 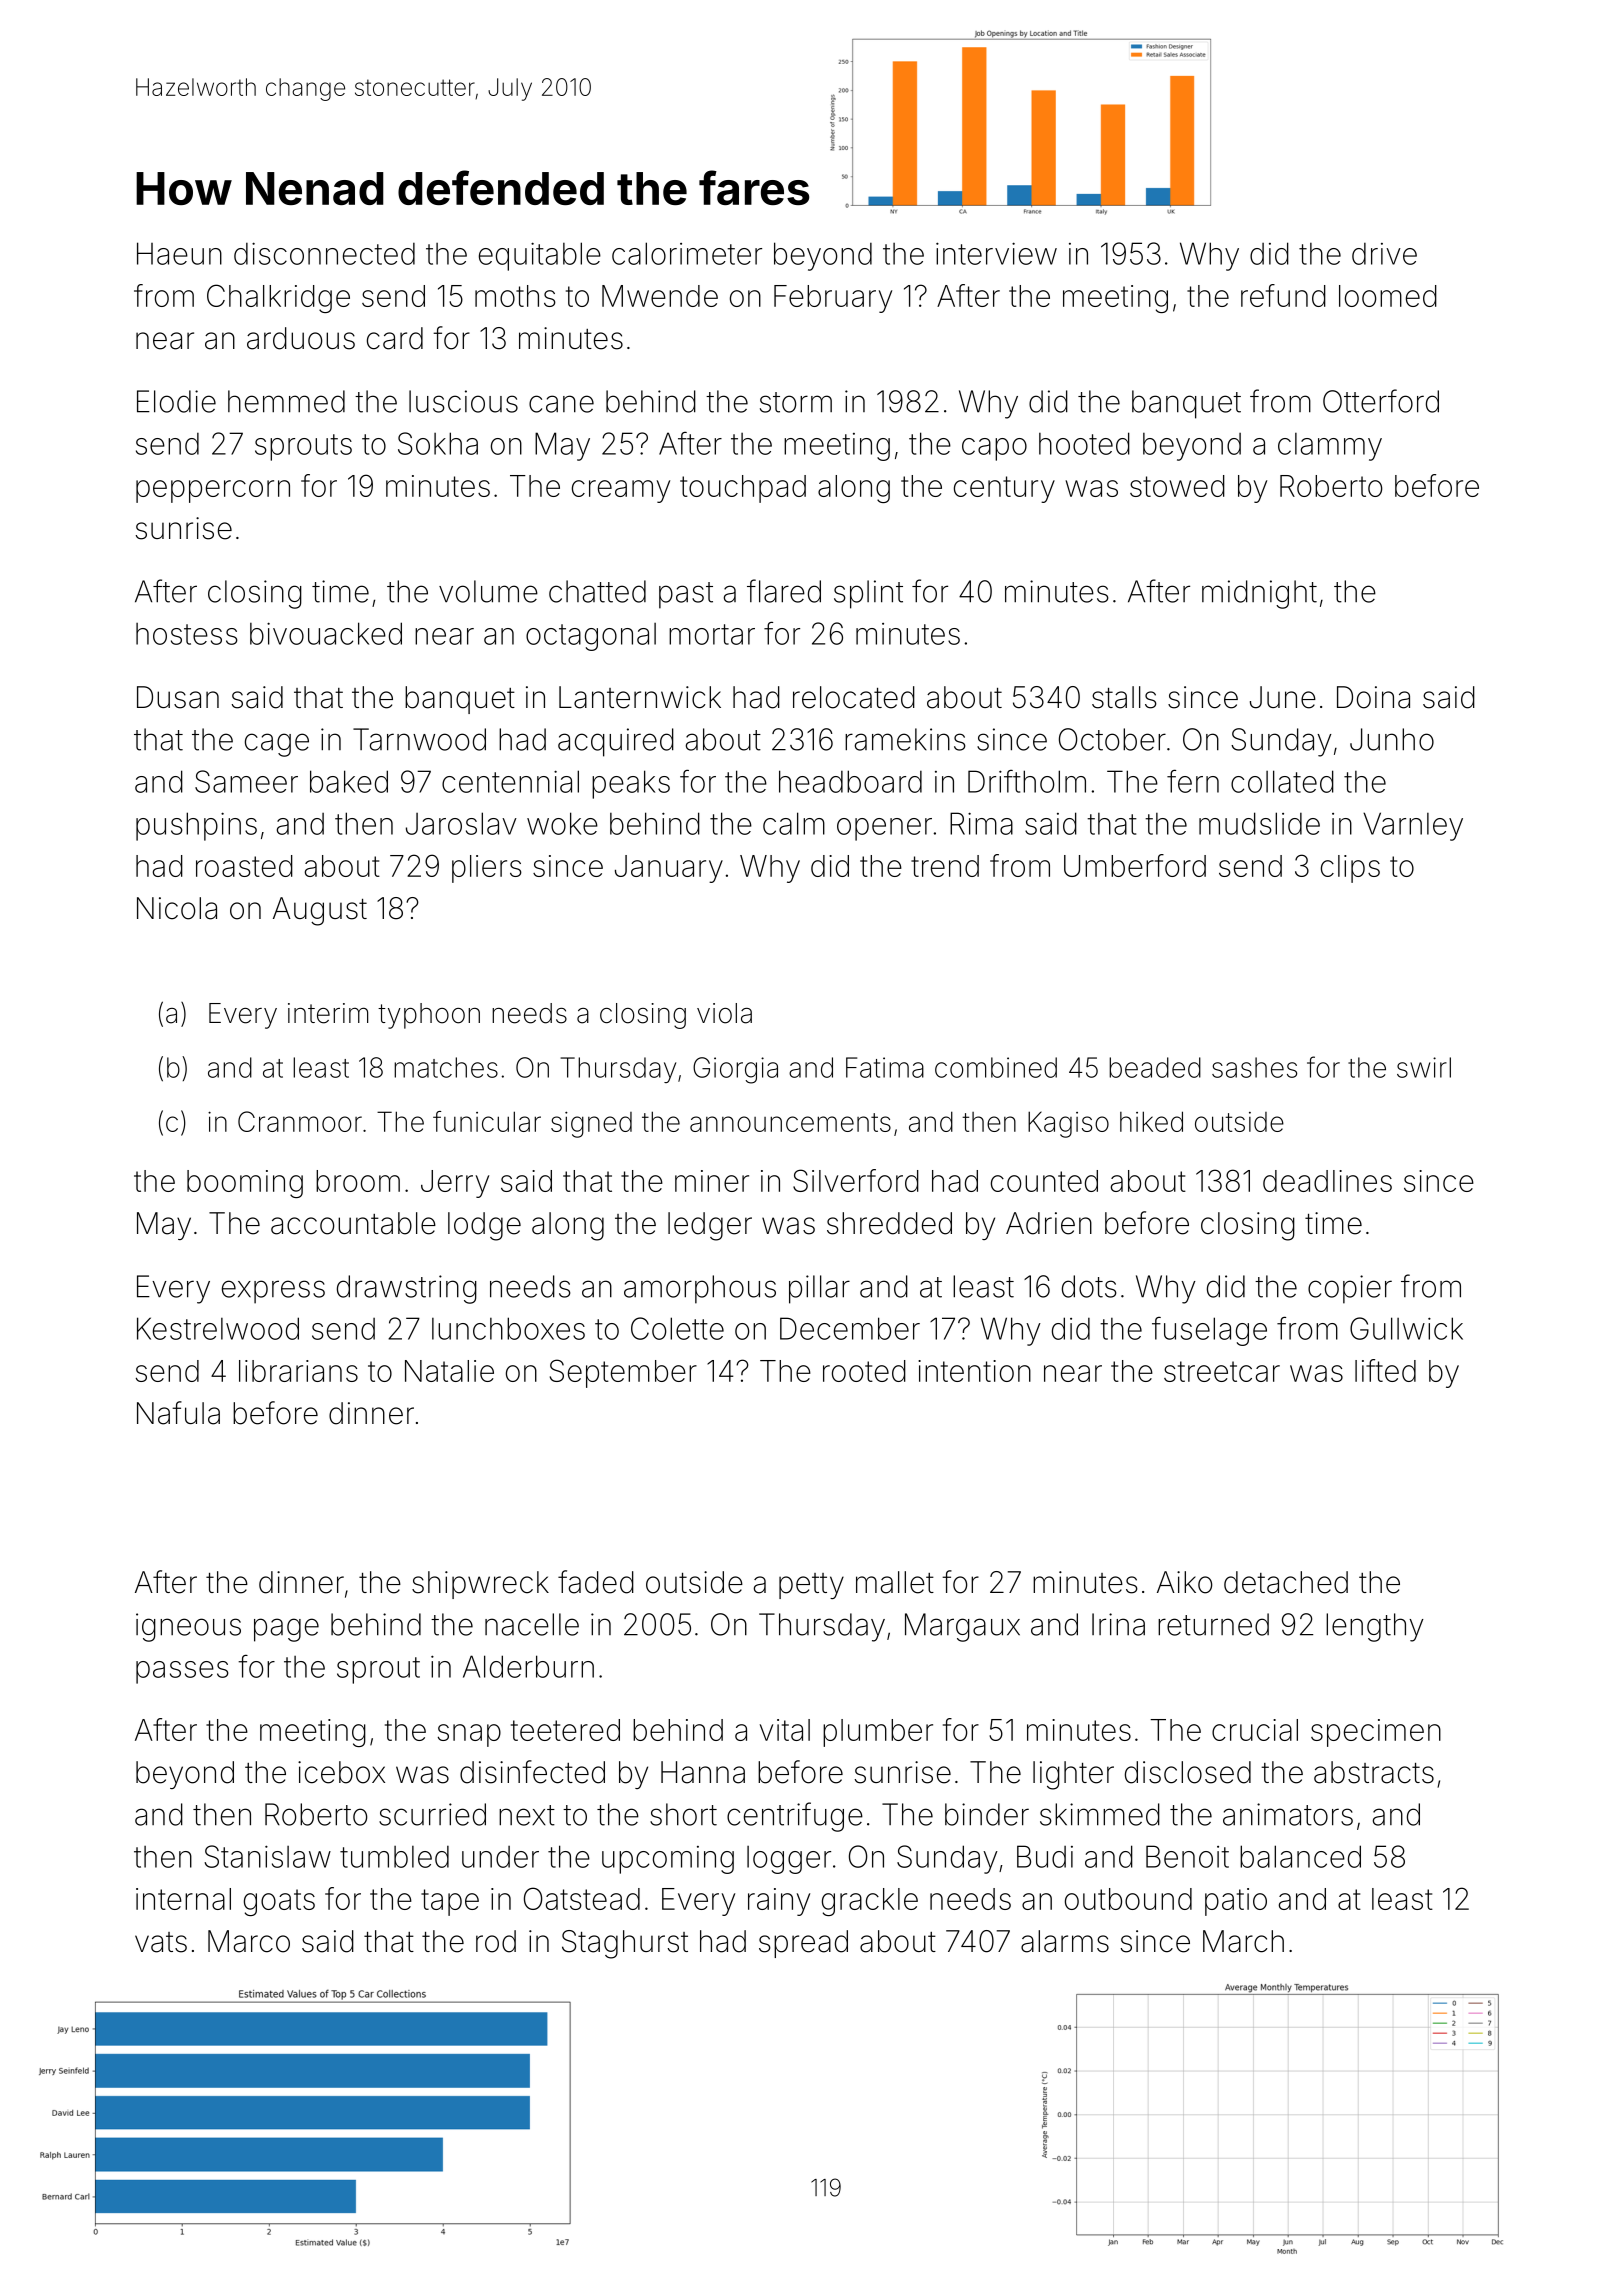 What do you see at coordinates (480, 1585) in the screenshot?
I see `shipwreck` at bounding box center [480, 1585].
